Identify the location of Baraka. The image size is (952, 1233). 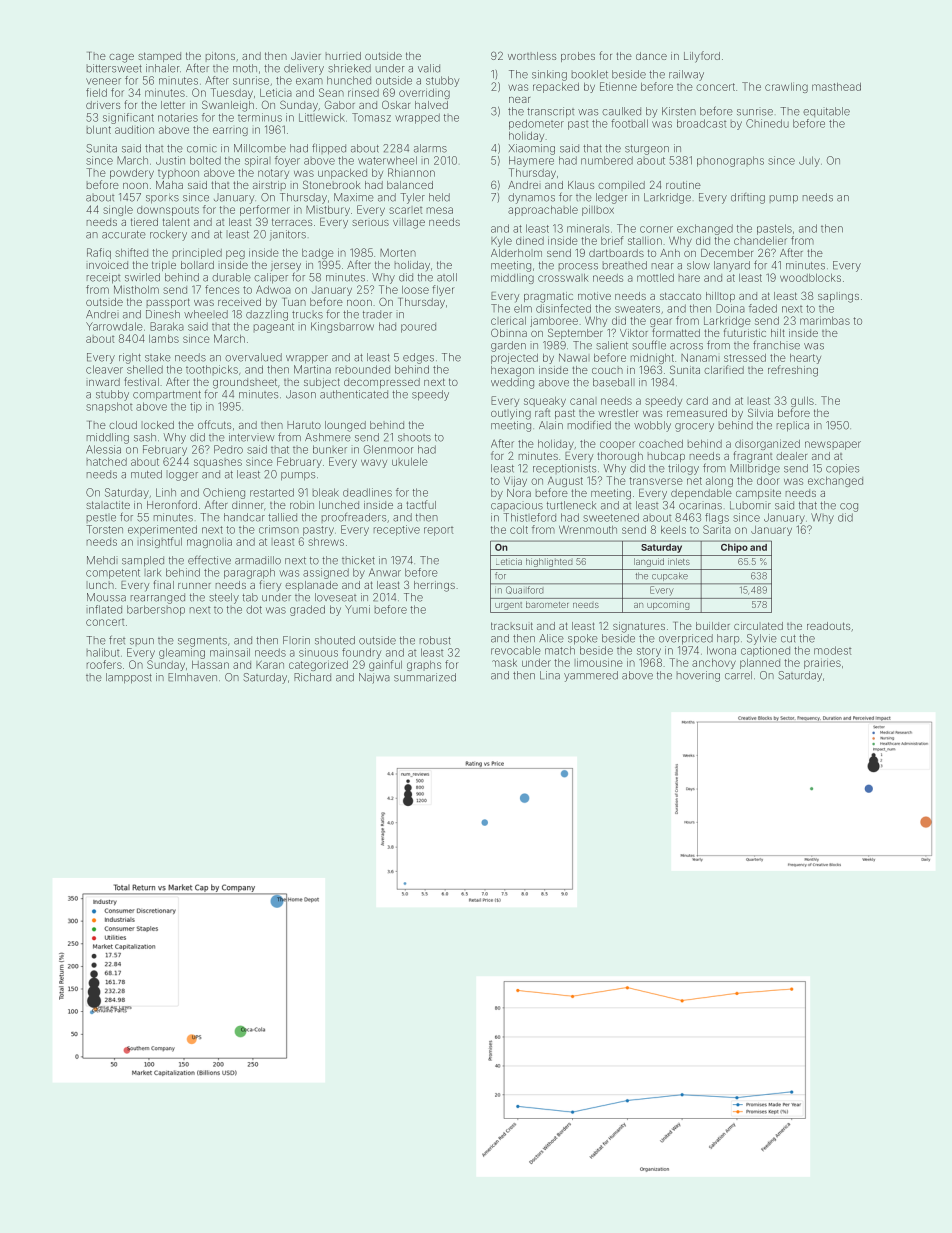
(167, 326).
